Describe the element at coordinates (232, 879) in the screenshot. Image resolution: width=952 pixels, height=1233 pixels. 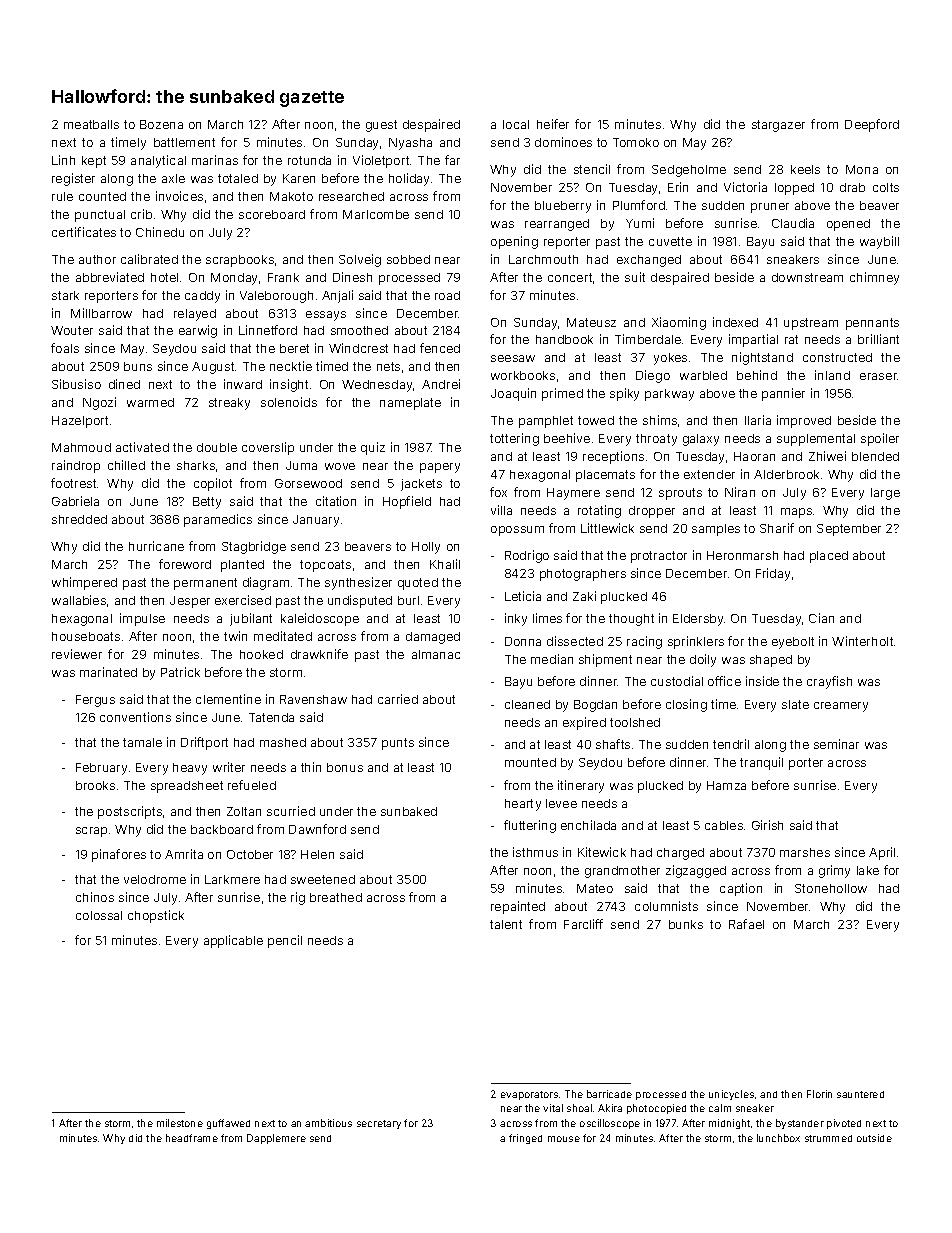
I see `Larkmere` at that location.
